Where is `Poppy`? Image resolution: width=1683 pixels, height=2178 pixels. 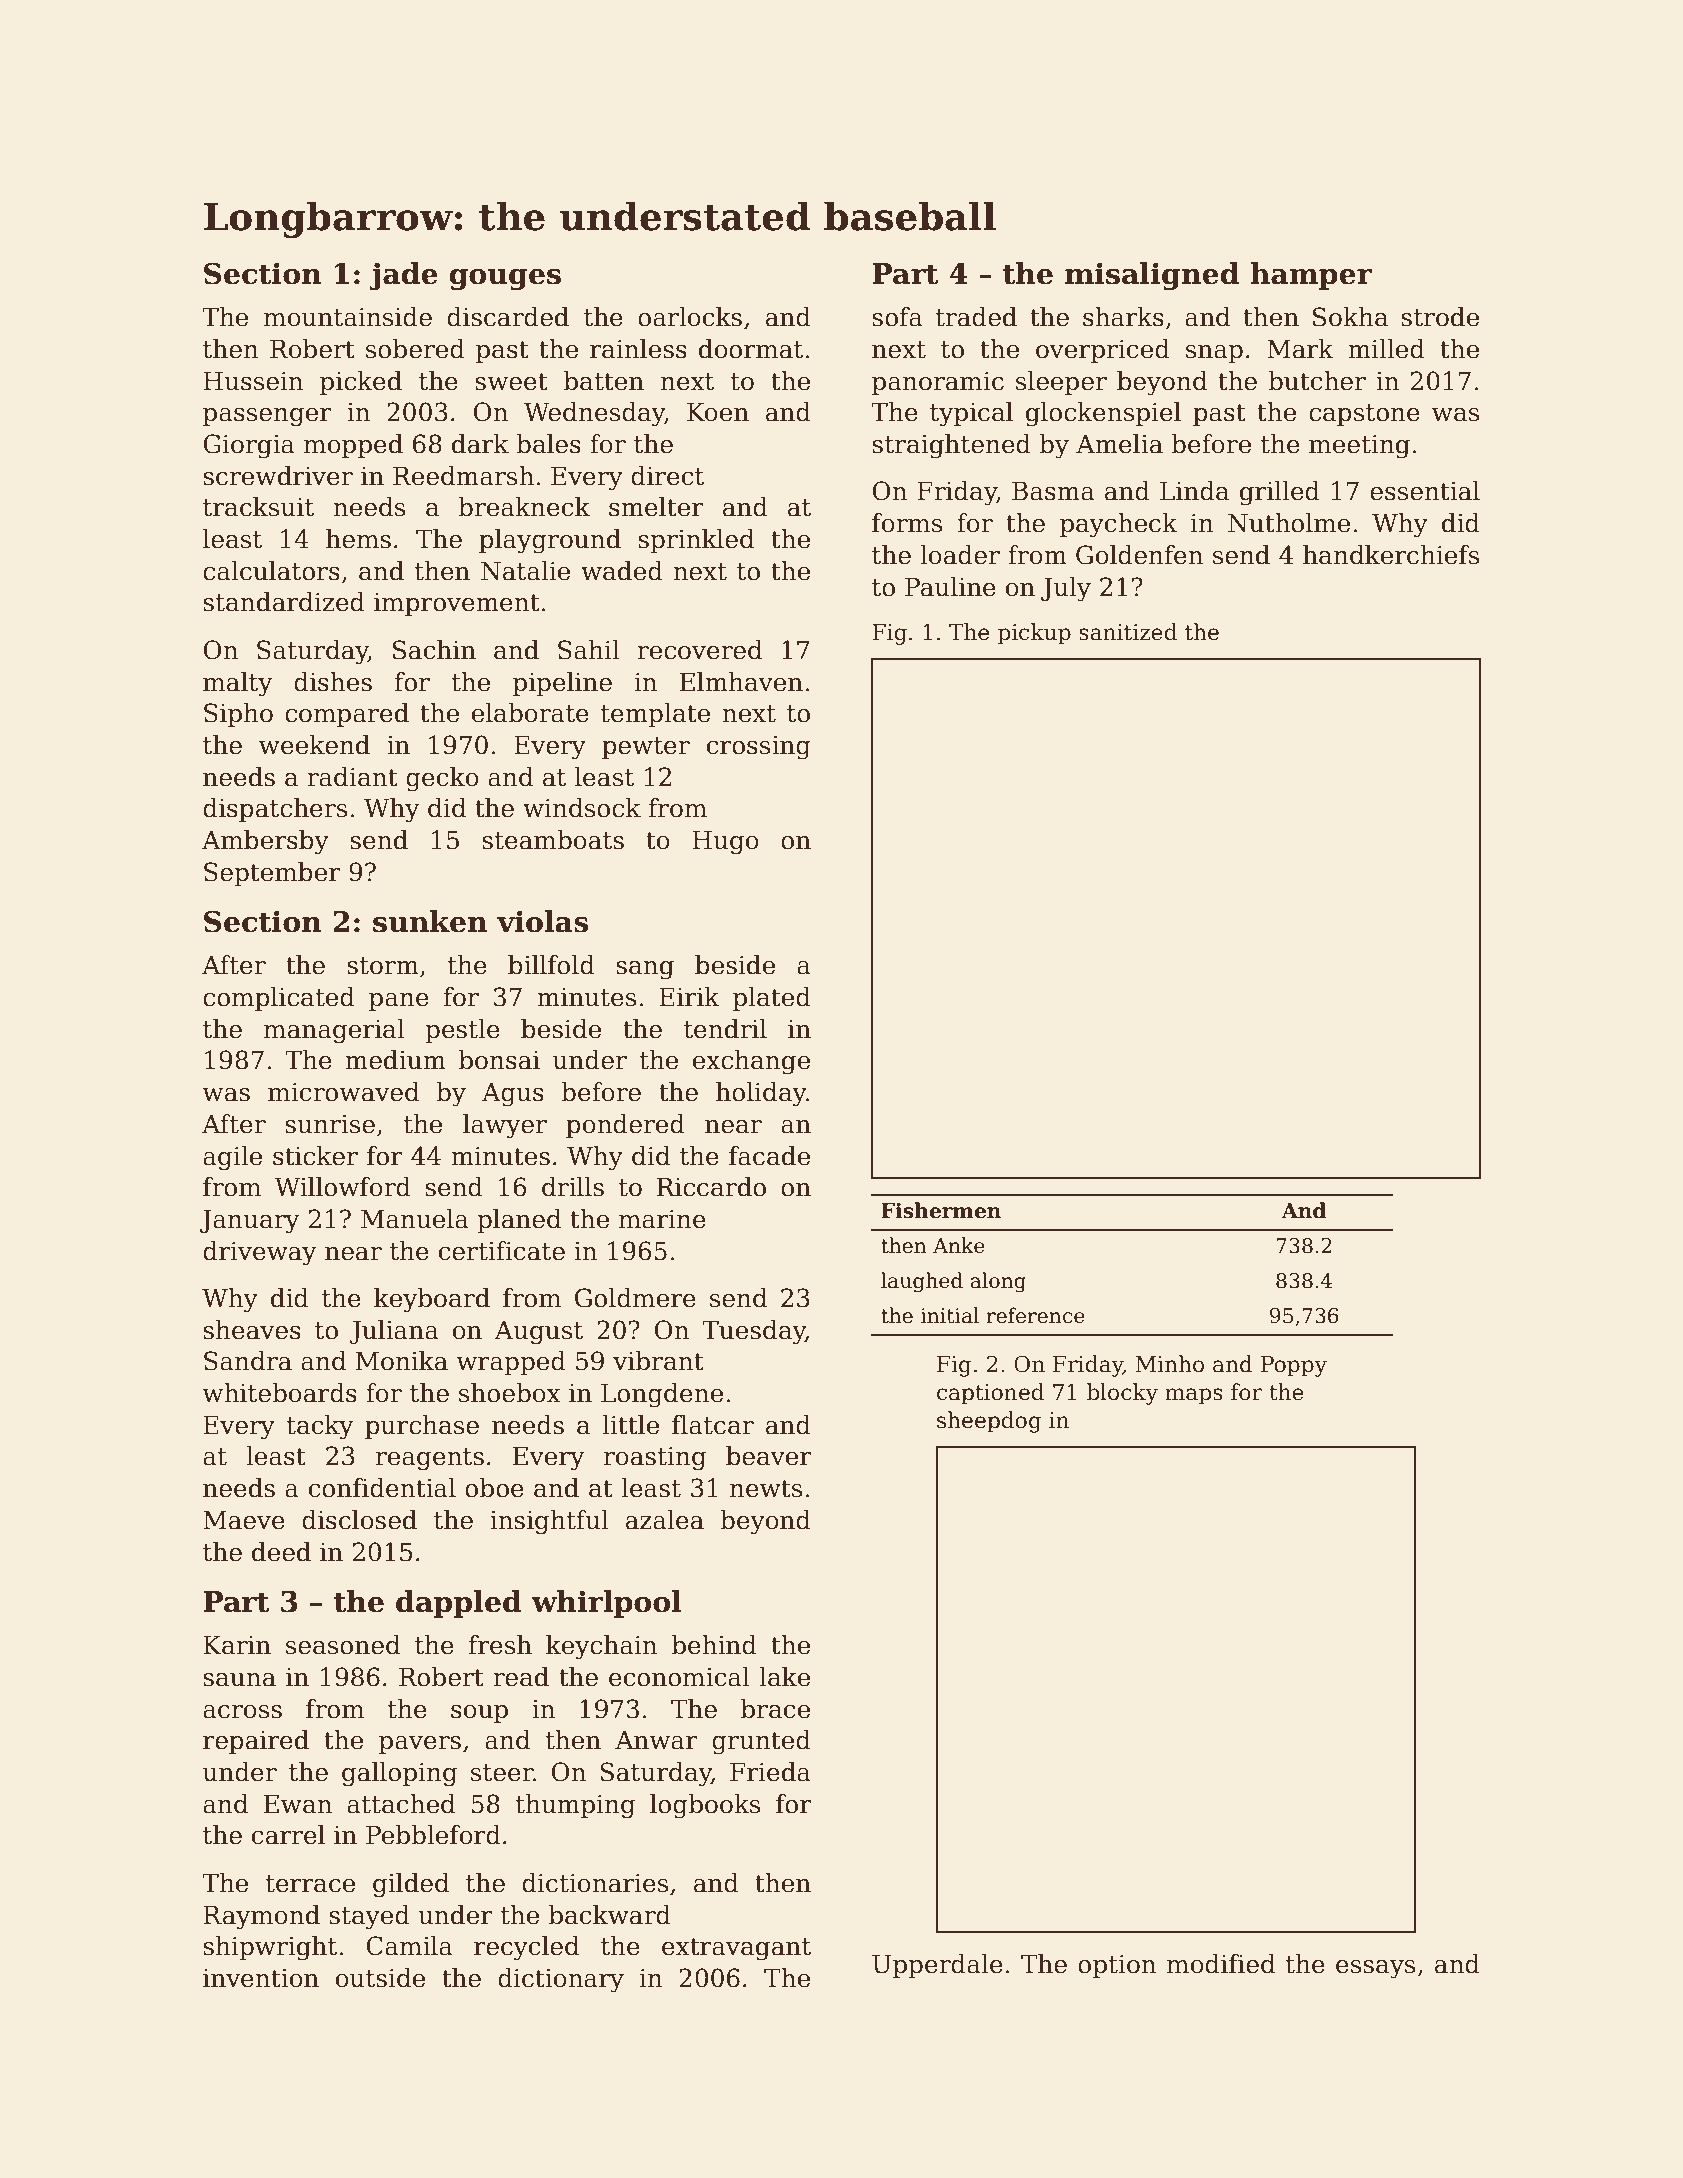
Poppy is located at coordinates (1294, 1366).
